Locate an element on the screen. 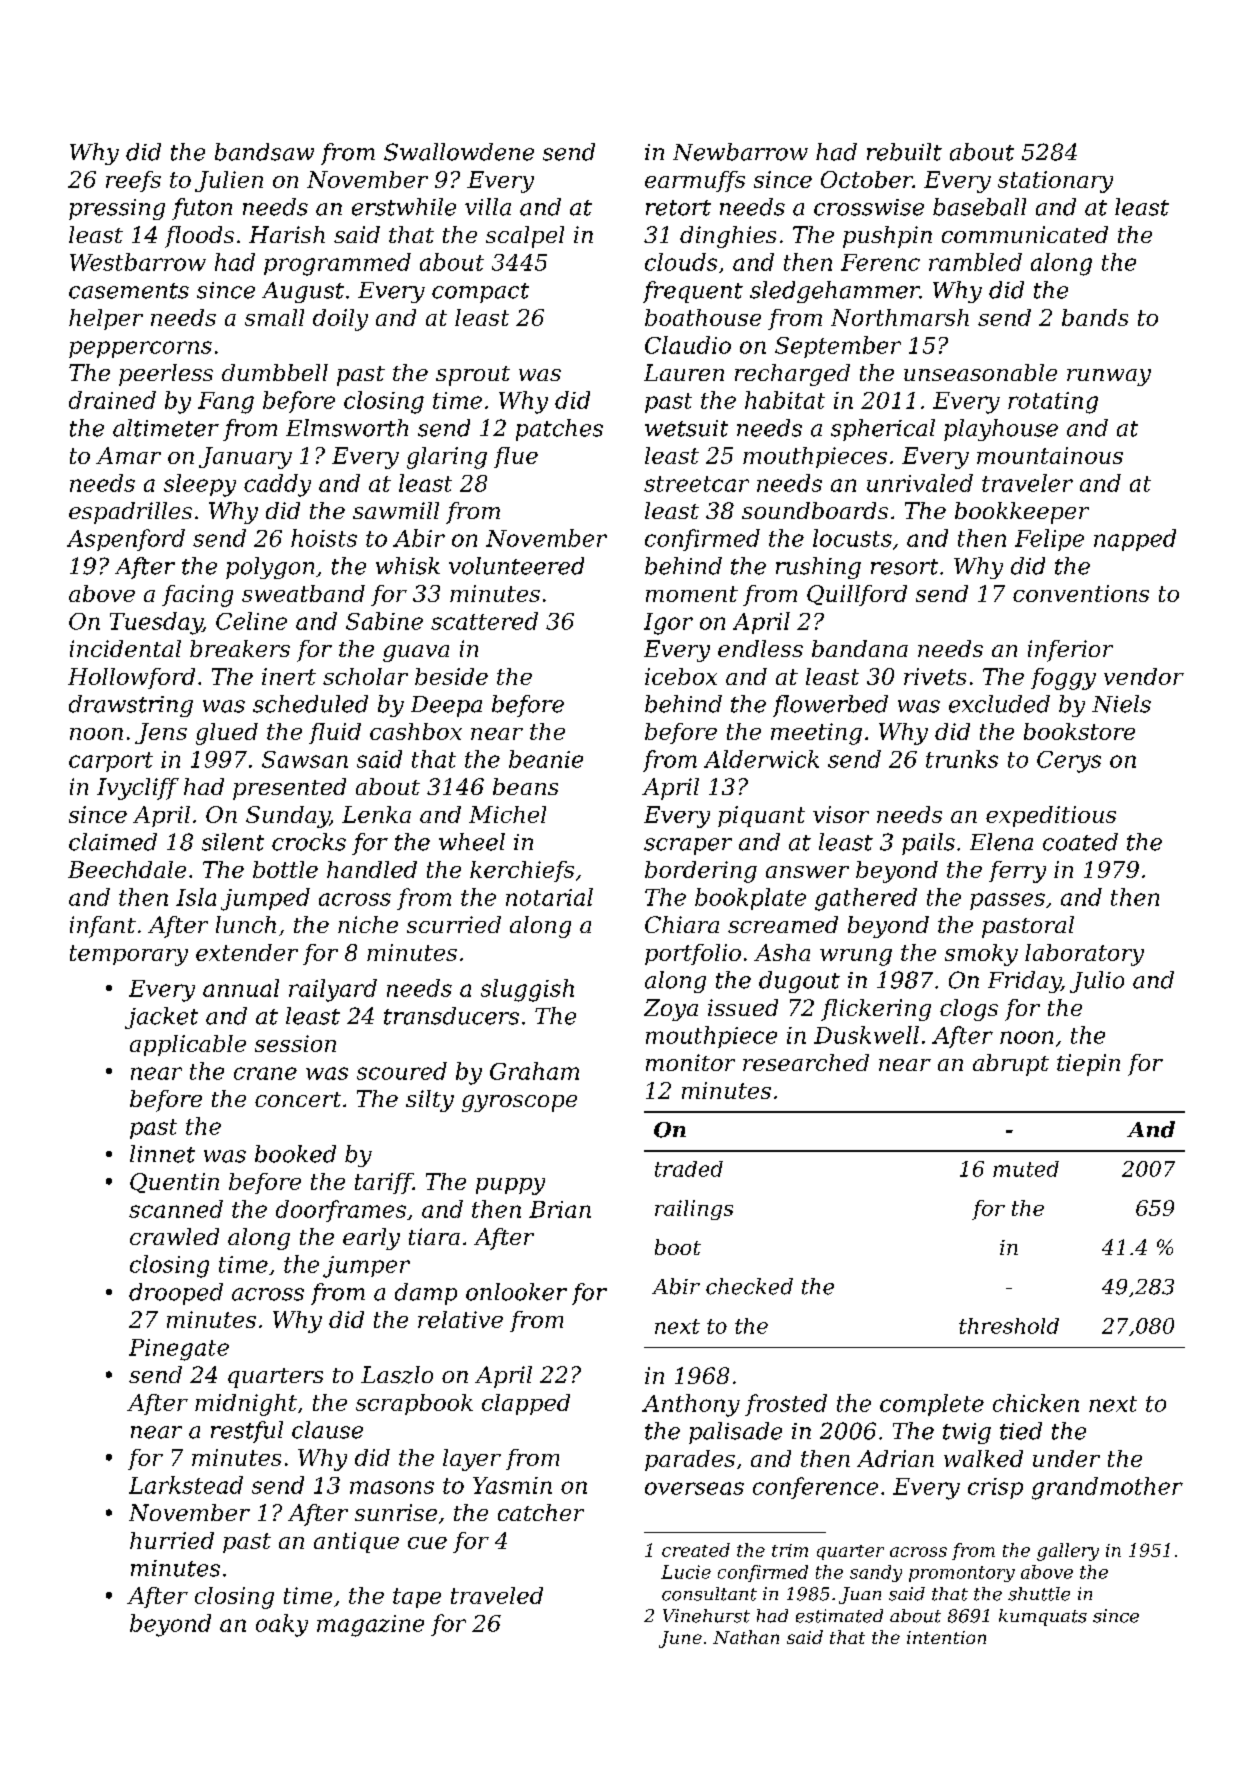 The width and height of the screenshot is (1253, 1772). Niels is located at coordinates (1121, 704).
